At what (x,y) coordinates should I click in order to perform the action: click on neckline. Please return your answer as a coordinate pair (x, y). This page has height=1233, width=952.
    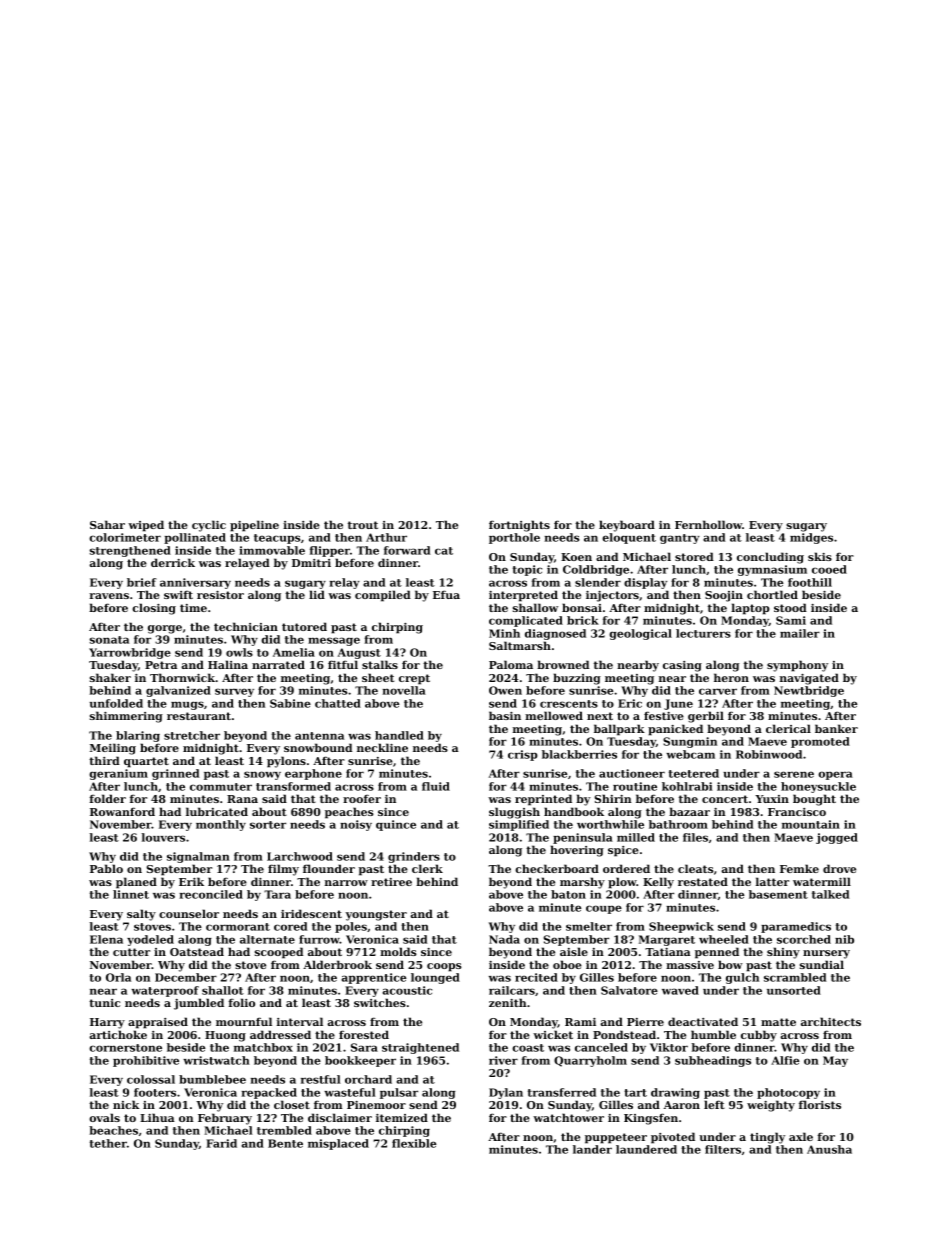
    Looking at the image, I should click on (382, 747).
